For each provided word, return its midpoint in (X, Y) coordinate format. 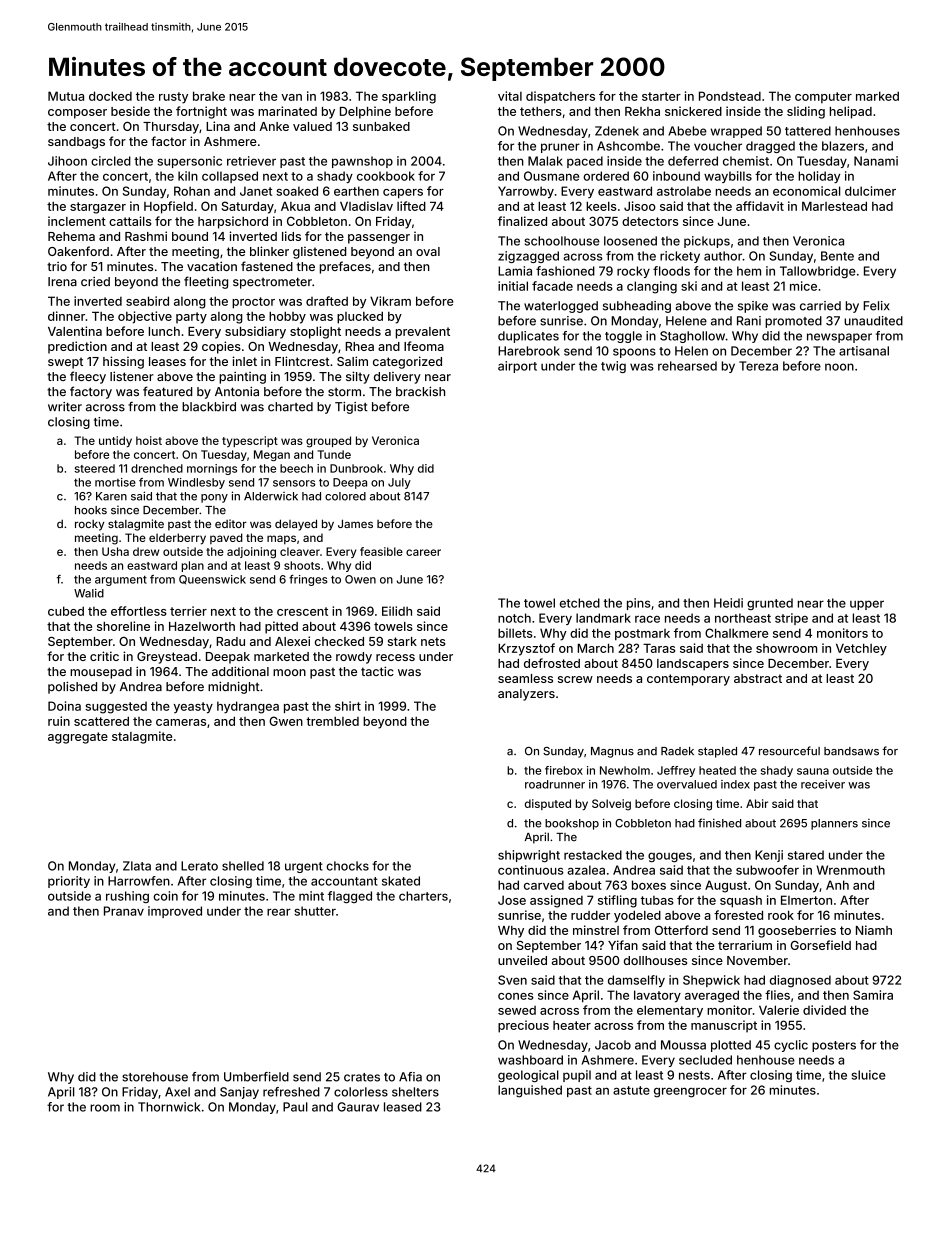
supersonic (189, 162)
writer (65, 407)
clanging (652, 287)
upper (867, 605)
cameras (181, 722)
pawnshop (362, 162)
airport (517, 367)
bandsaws (851, 751)
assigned (556, 901)
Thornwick (169, 1107)
